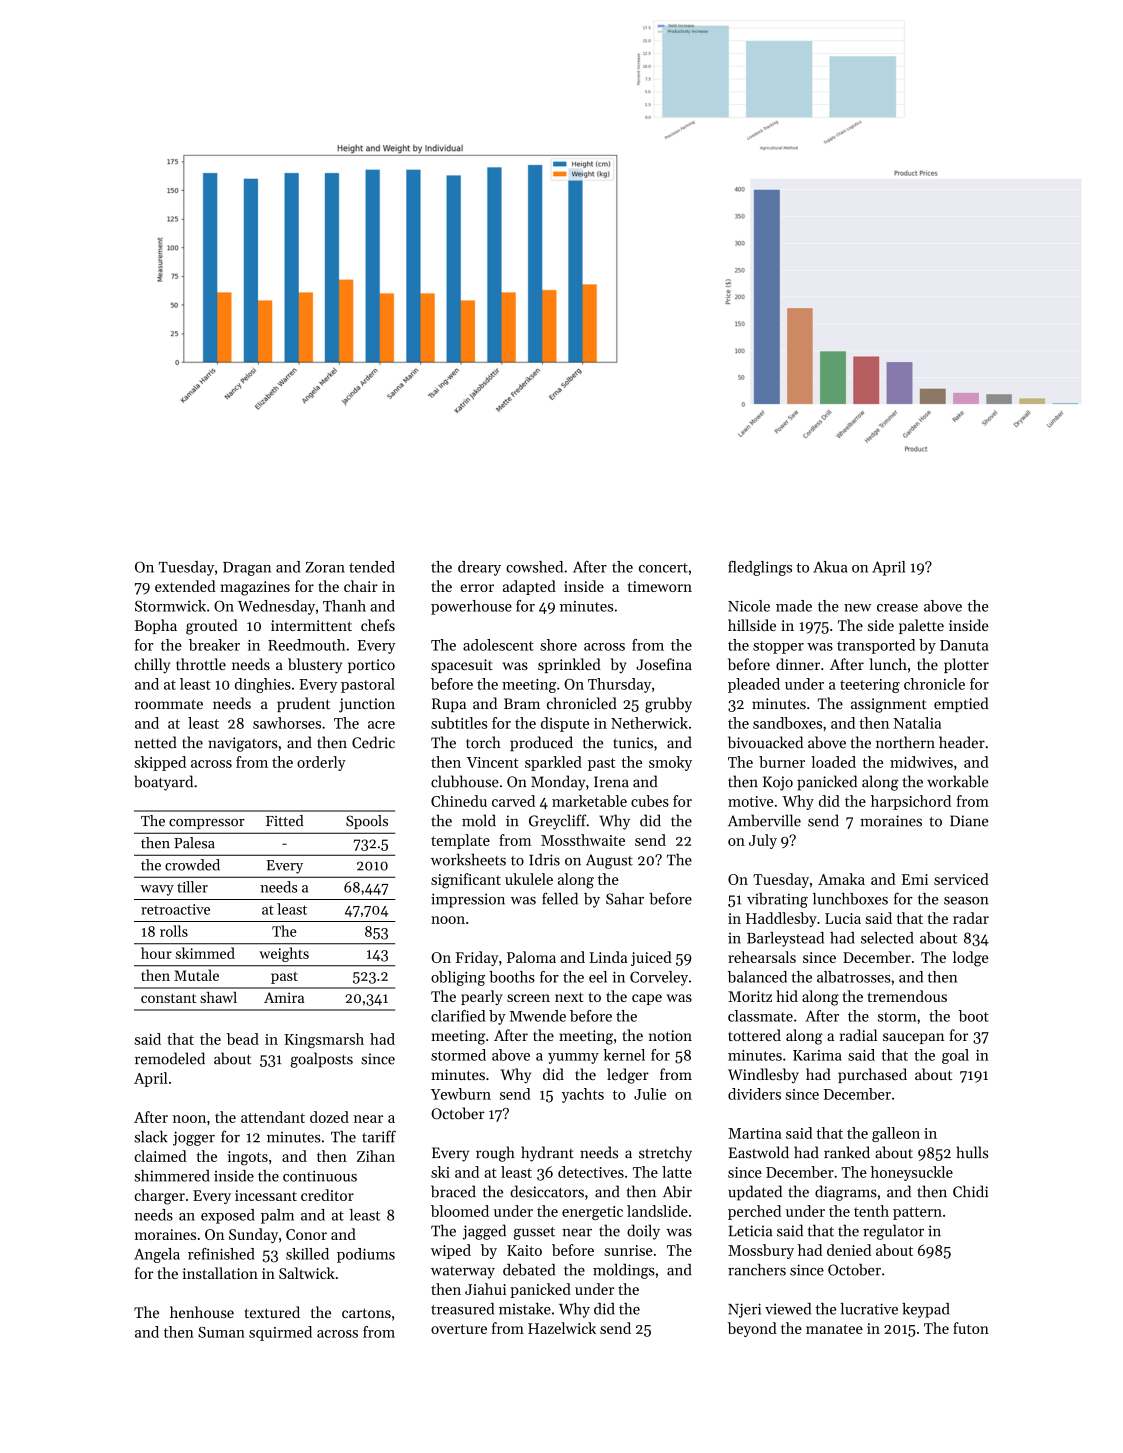 The width and height of the page is (1123, 1453). What do you see at coordinates (628, 1076) in the page?
I see `ledger` at bounding box center [628, 1076].
